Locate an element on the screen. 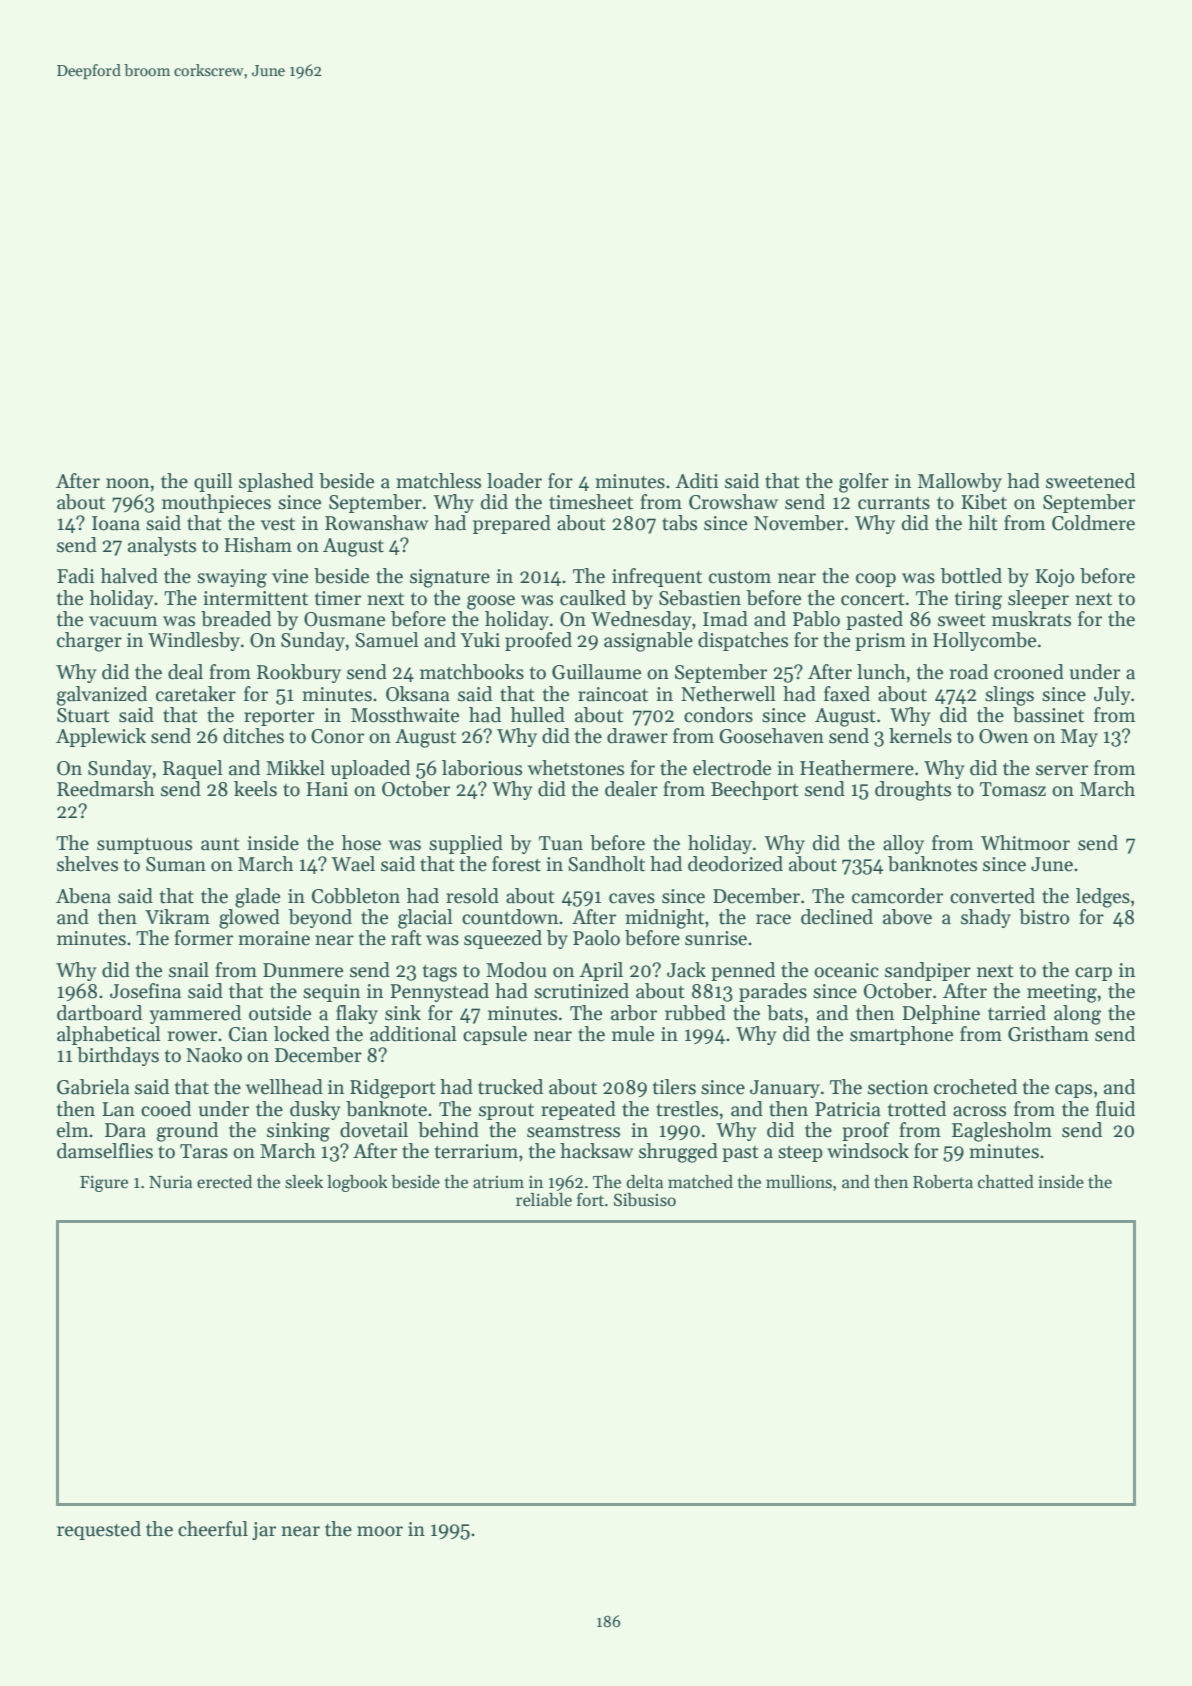  reliable is located at coordinates (544, 1200).
